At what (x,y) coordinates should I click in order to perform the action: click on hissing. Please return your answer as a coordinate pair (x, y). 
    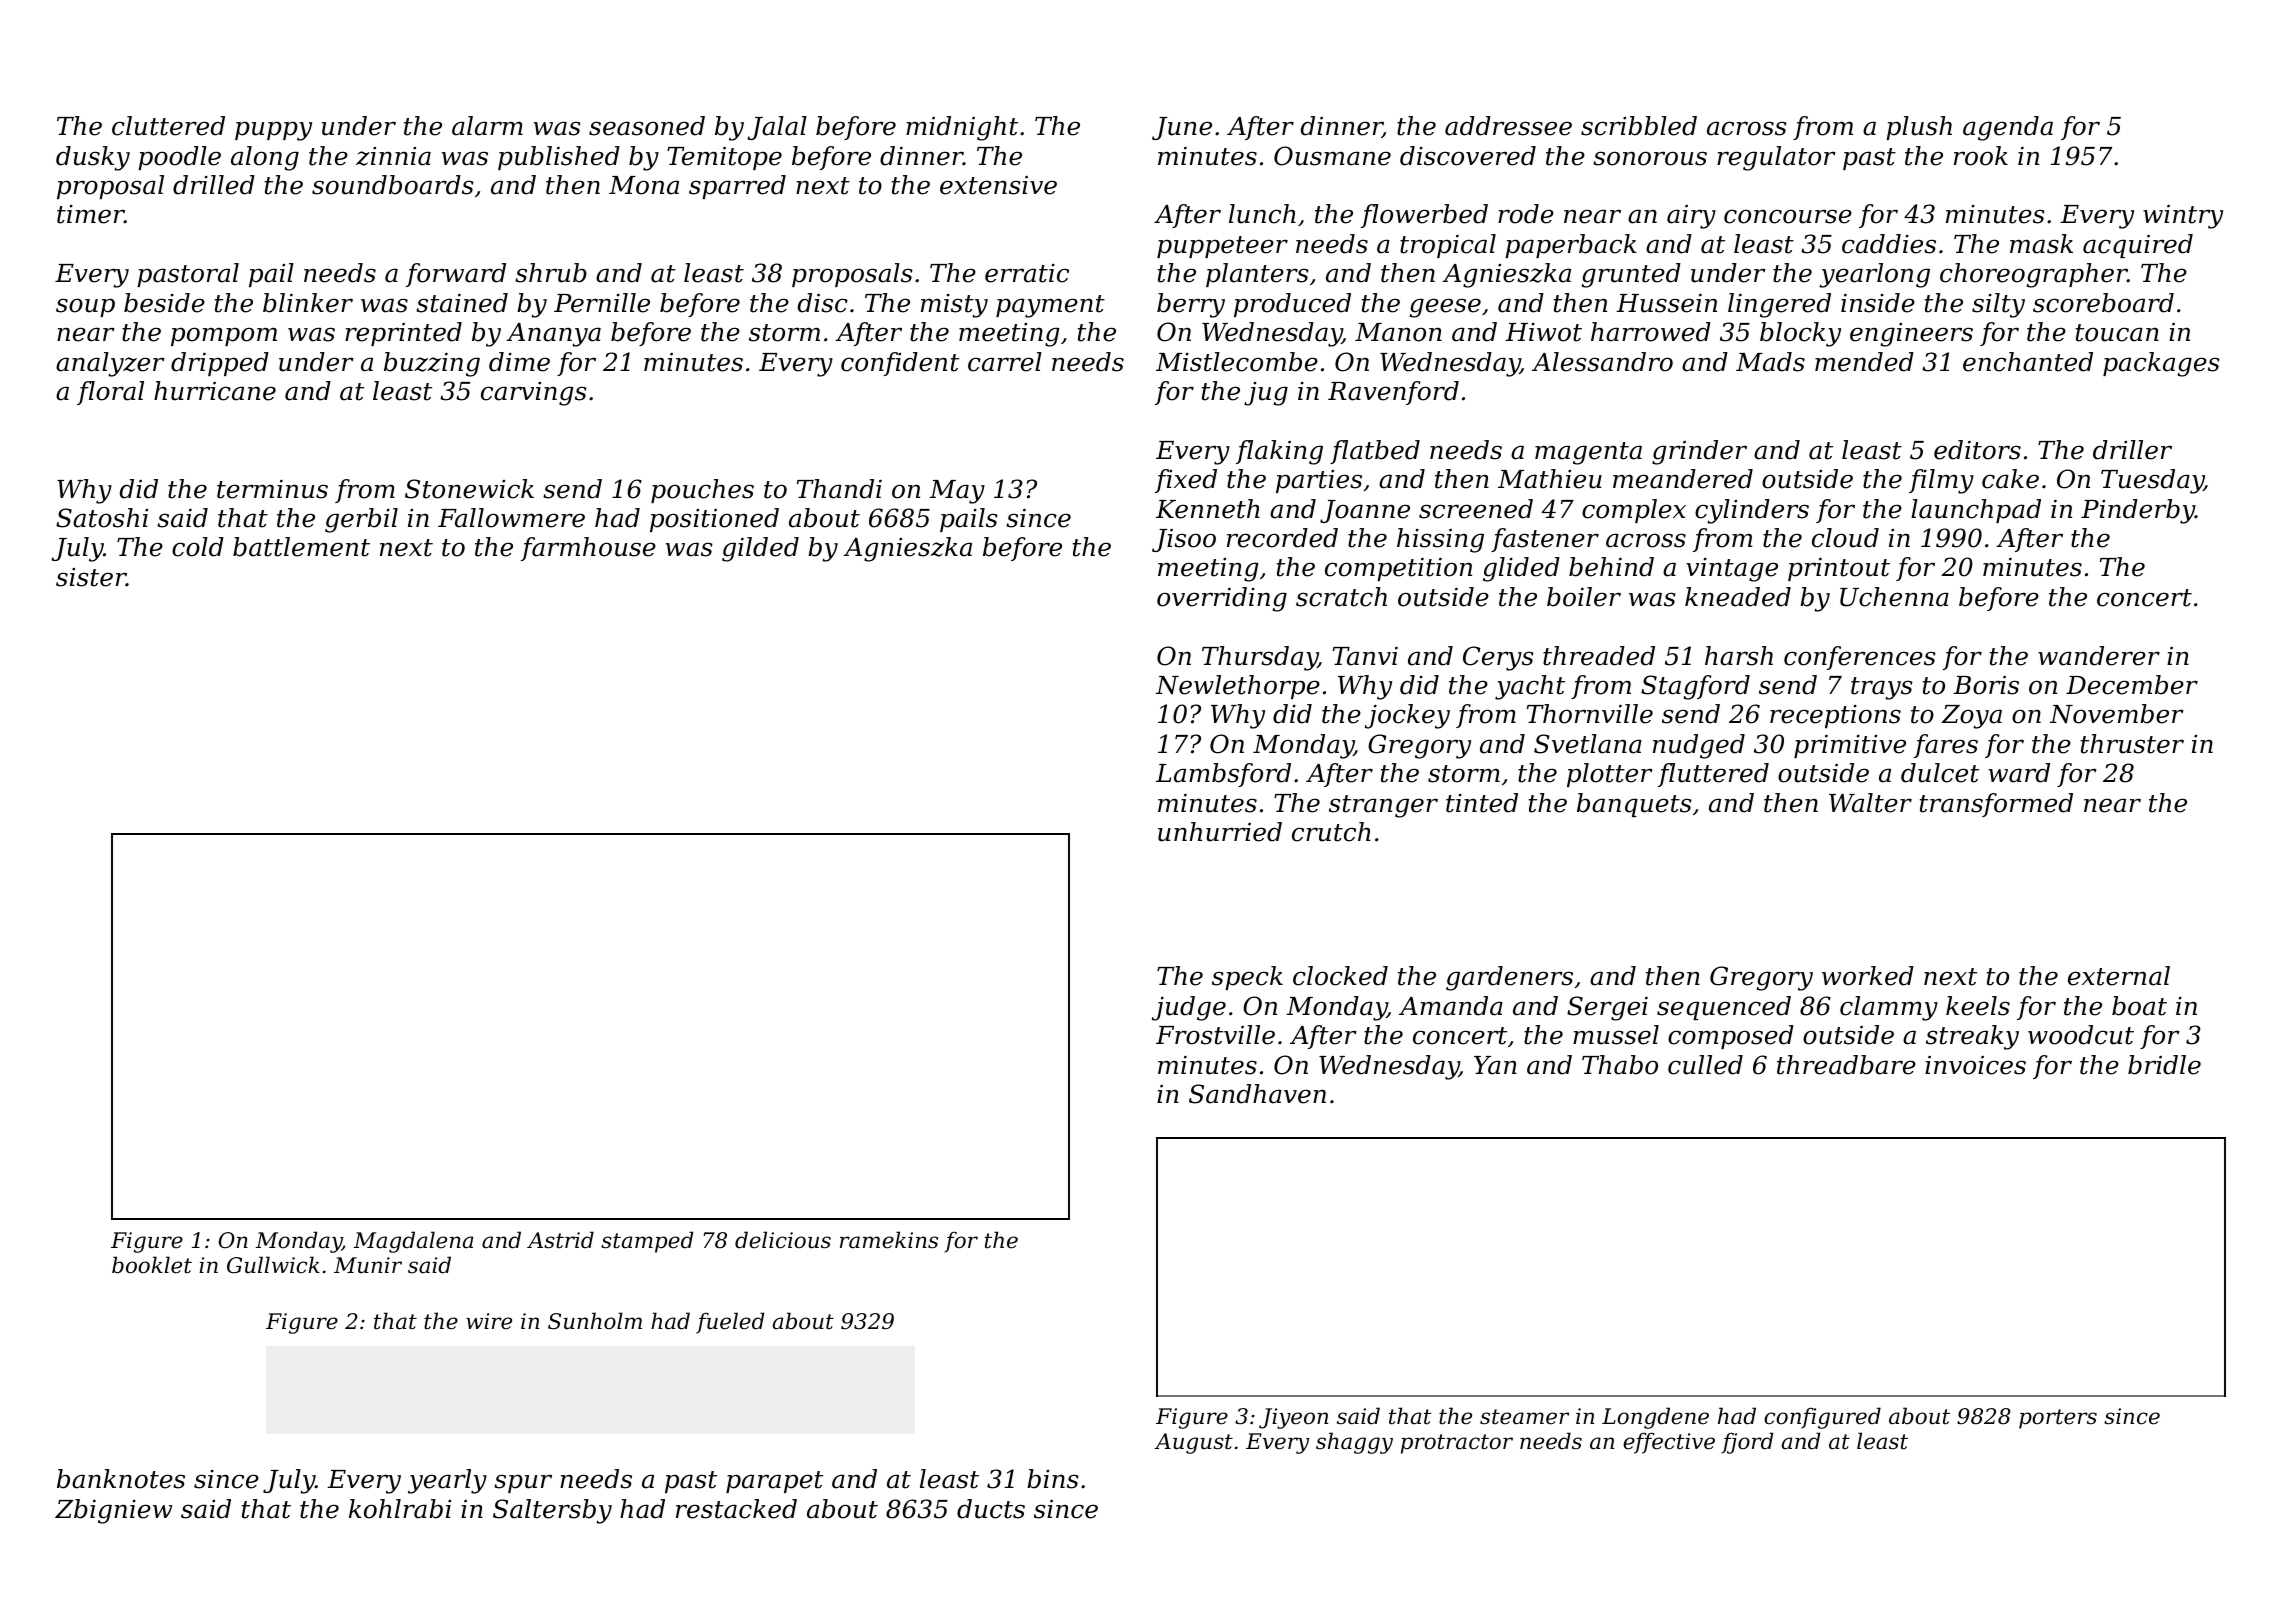
    Looking at the image, I should click on (1440, 540).
